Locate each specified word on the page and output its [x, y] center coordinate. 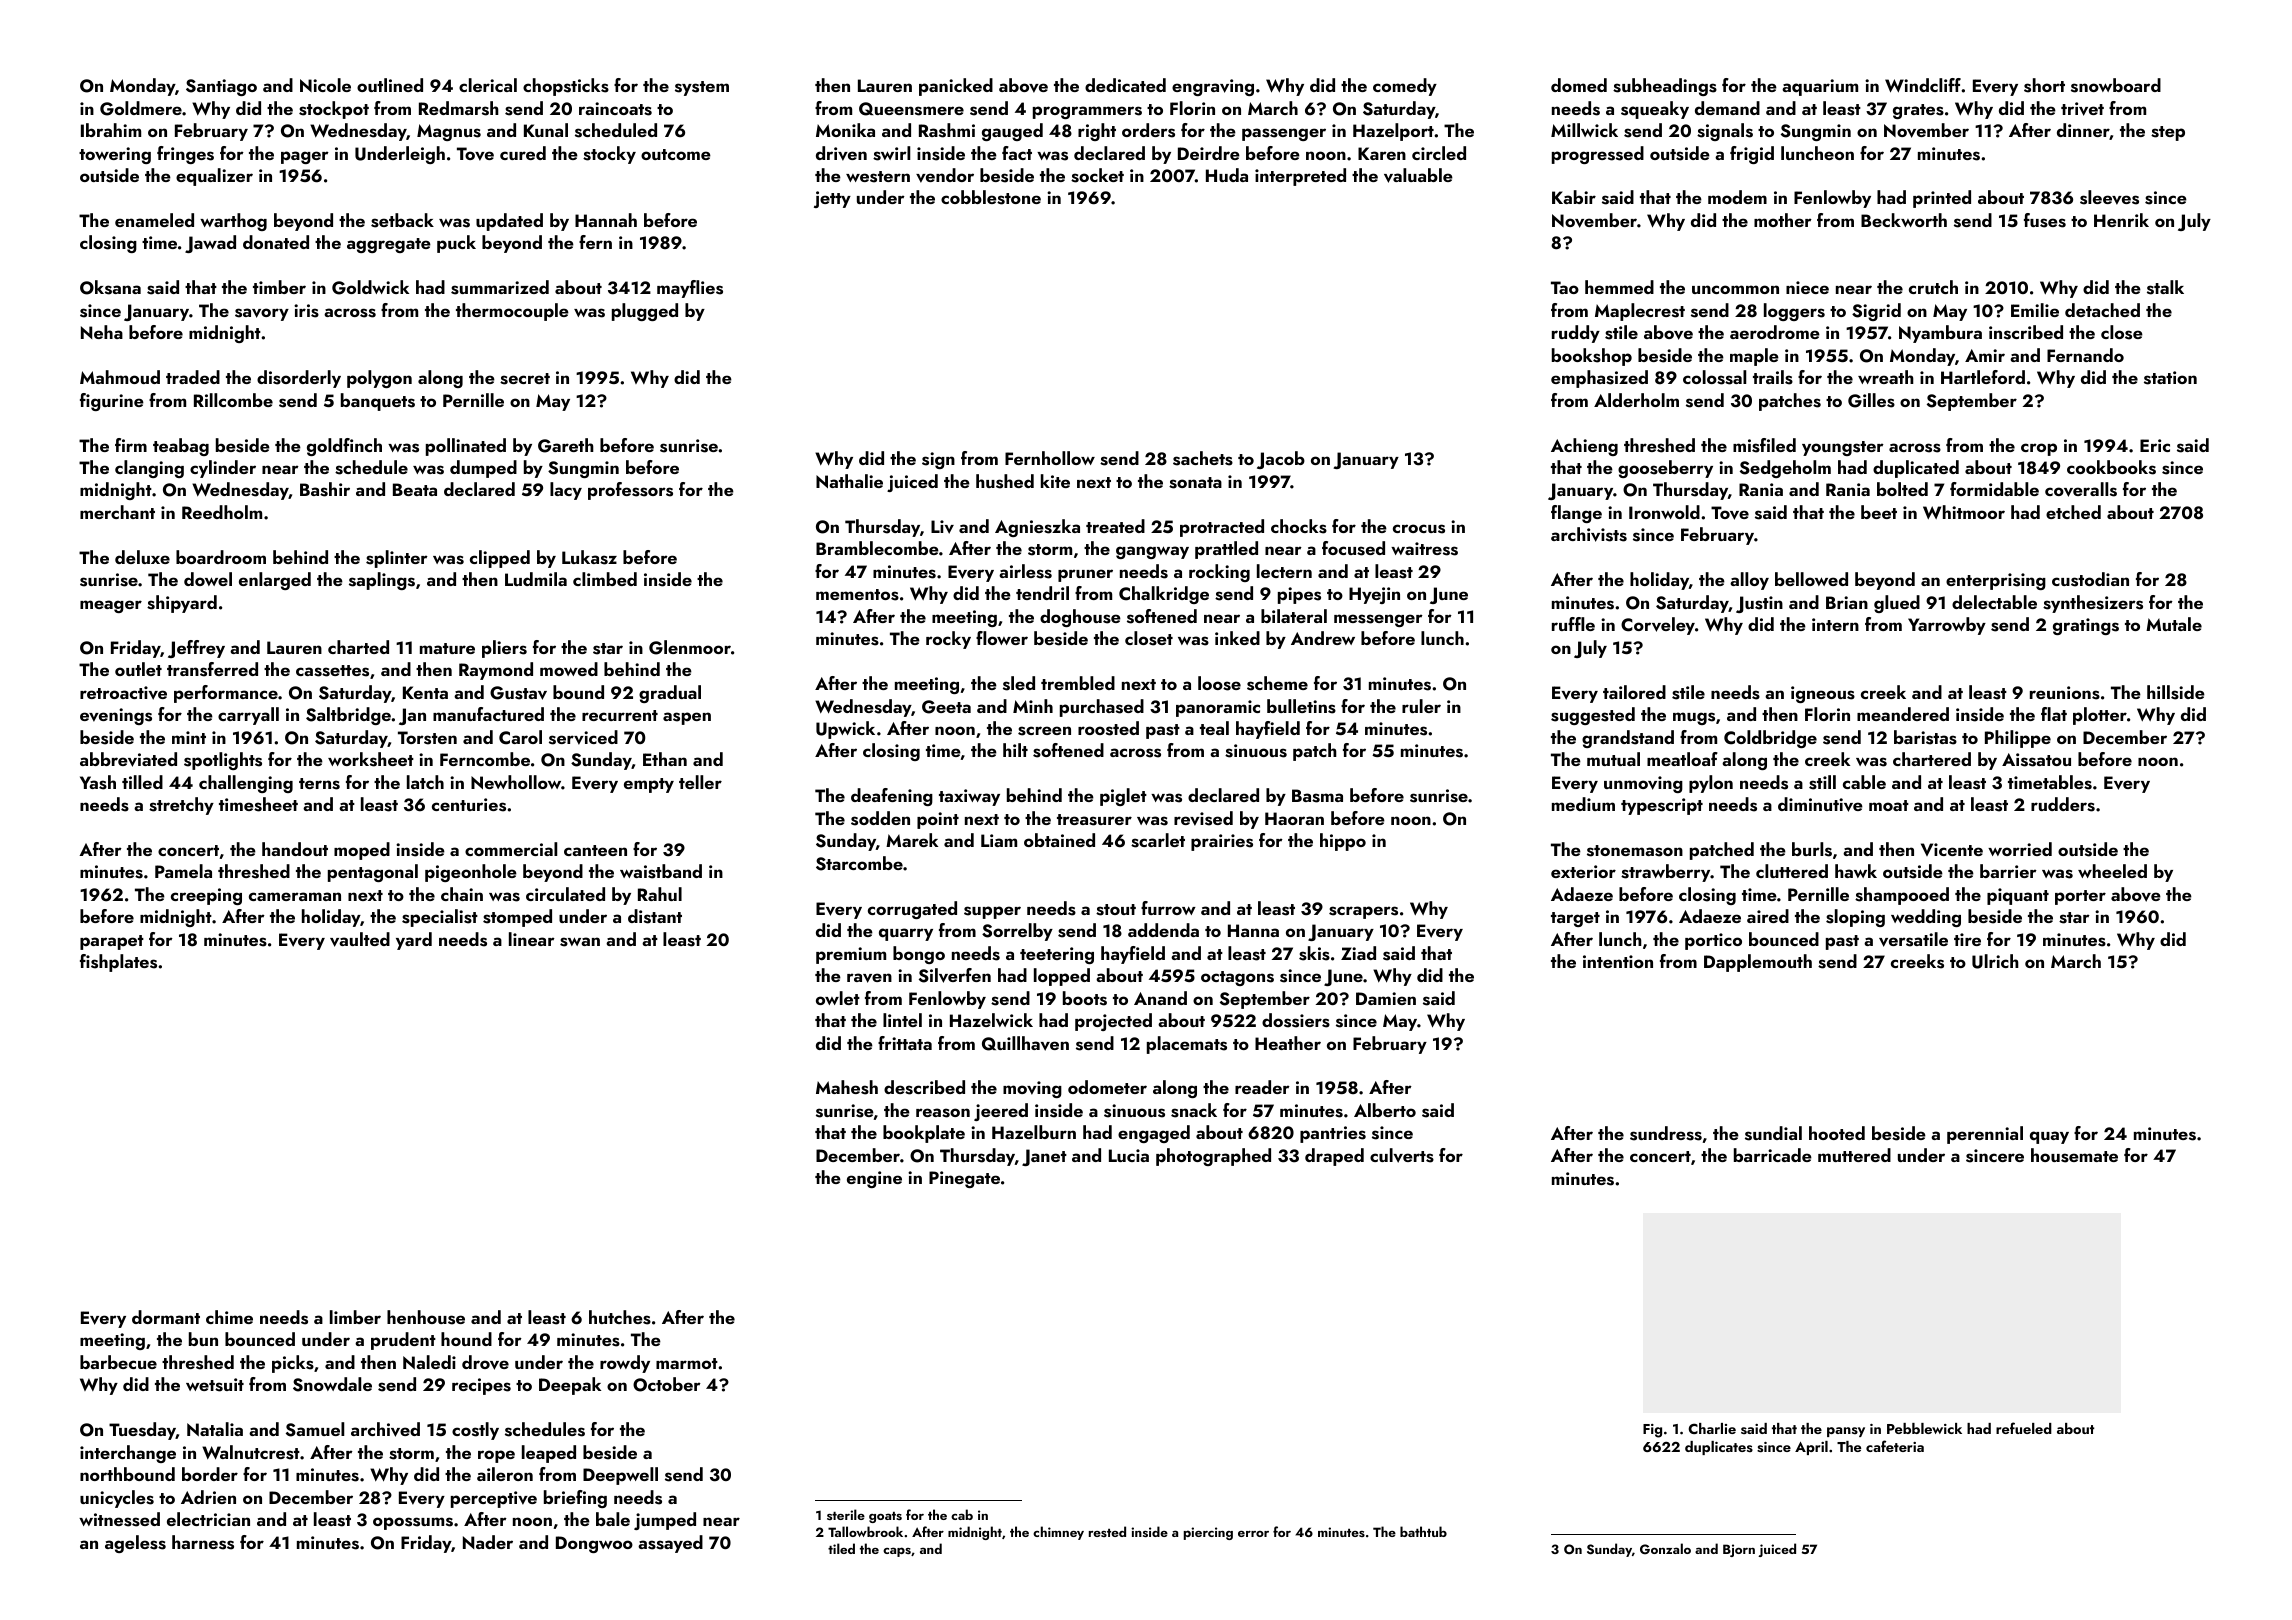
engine [874, 1179]
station [2170, 378]
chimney [1058, 1533]
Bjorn [1739, 1550]
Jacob [1281, 460]
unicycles [117, 1499]
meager [111, 606]
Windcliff [1923, 85]
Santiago [221, 87]
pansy [1846, 1432]
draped [1334, 1157]
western [878, 177]
